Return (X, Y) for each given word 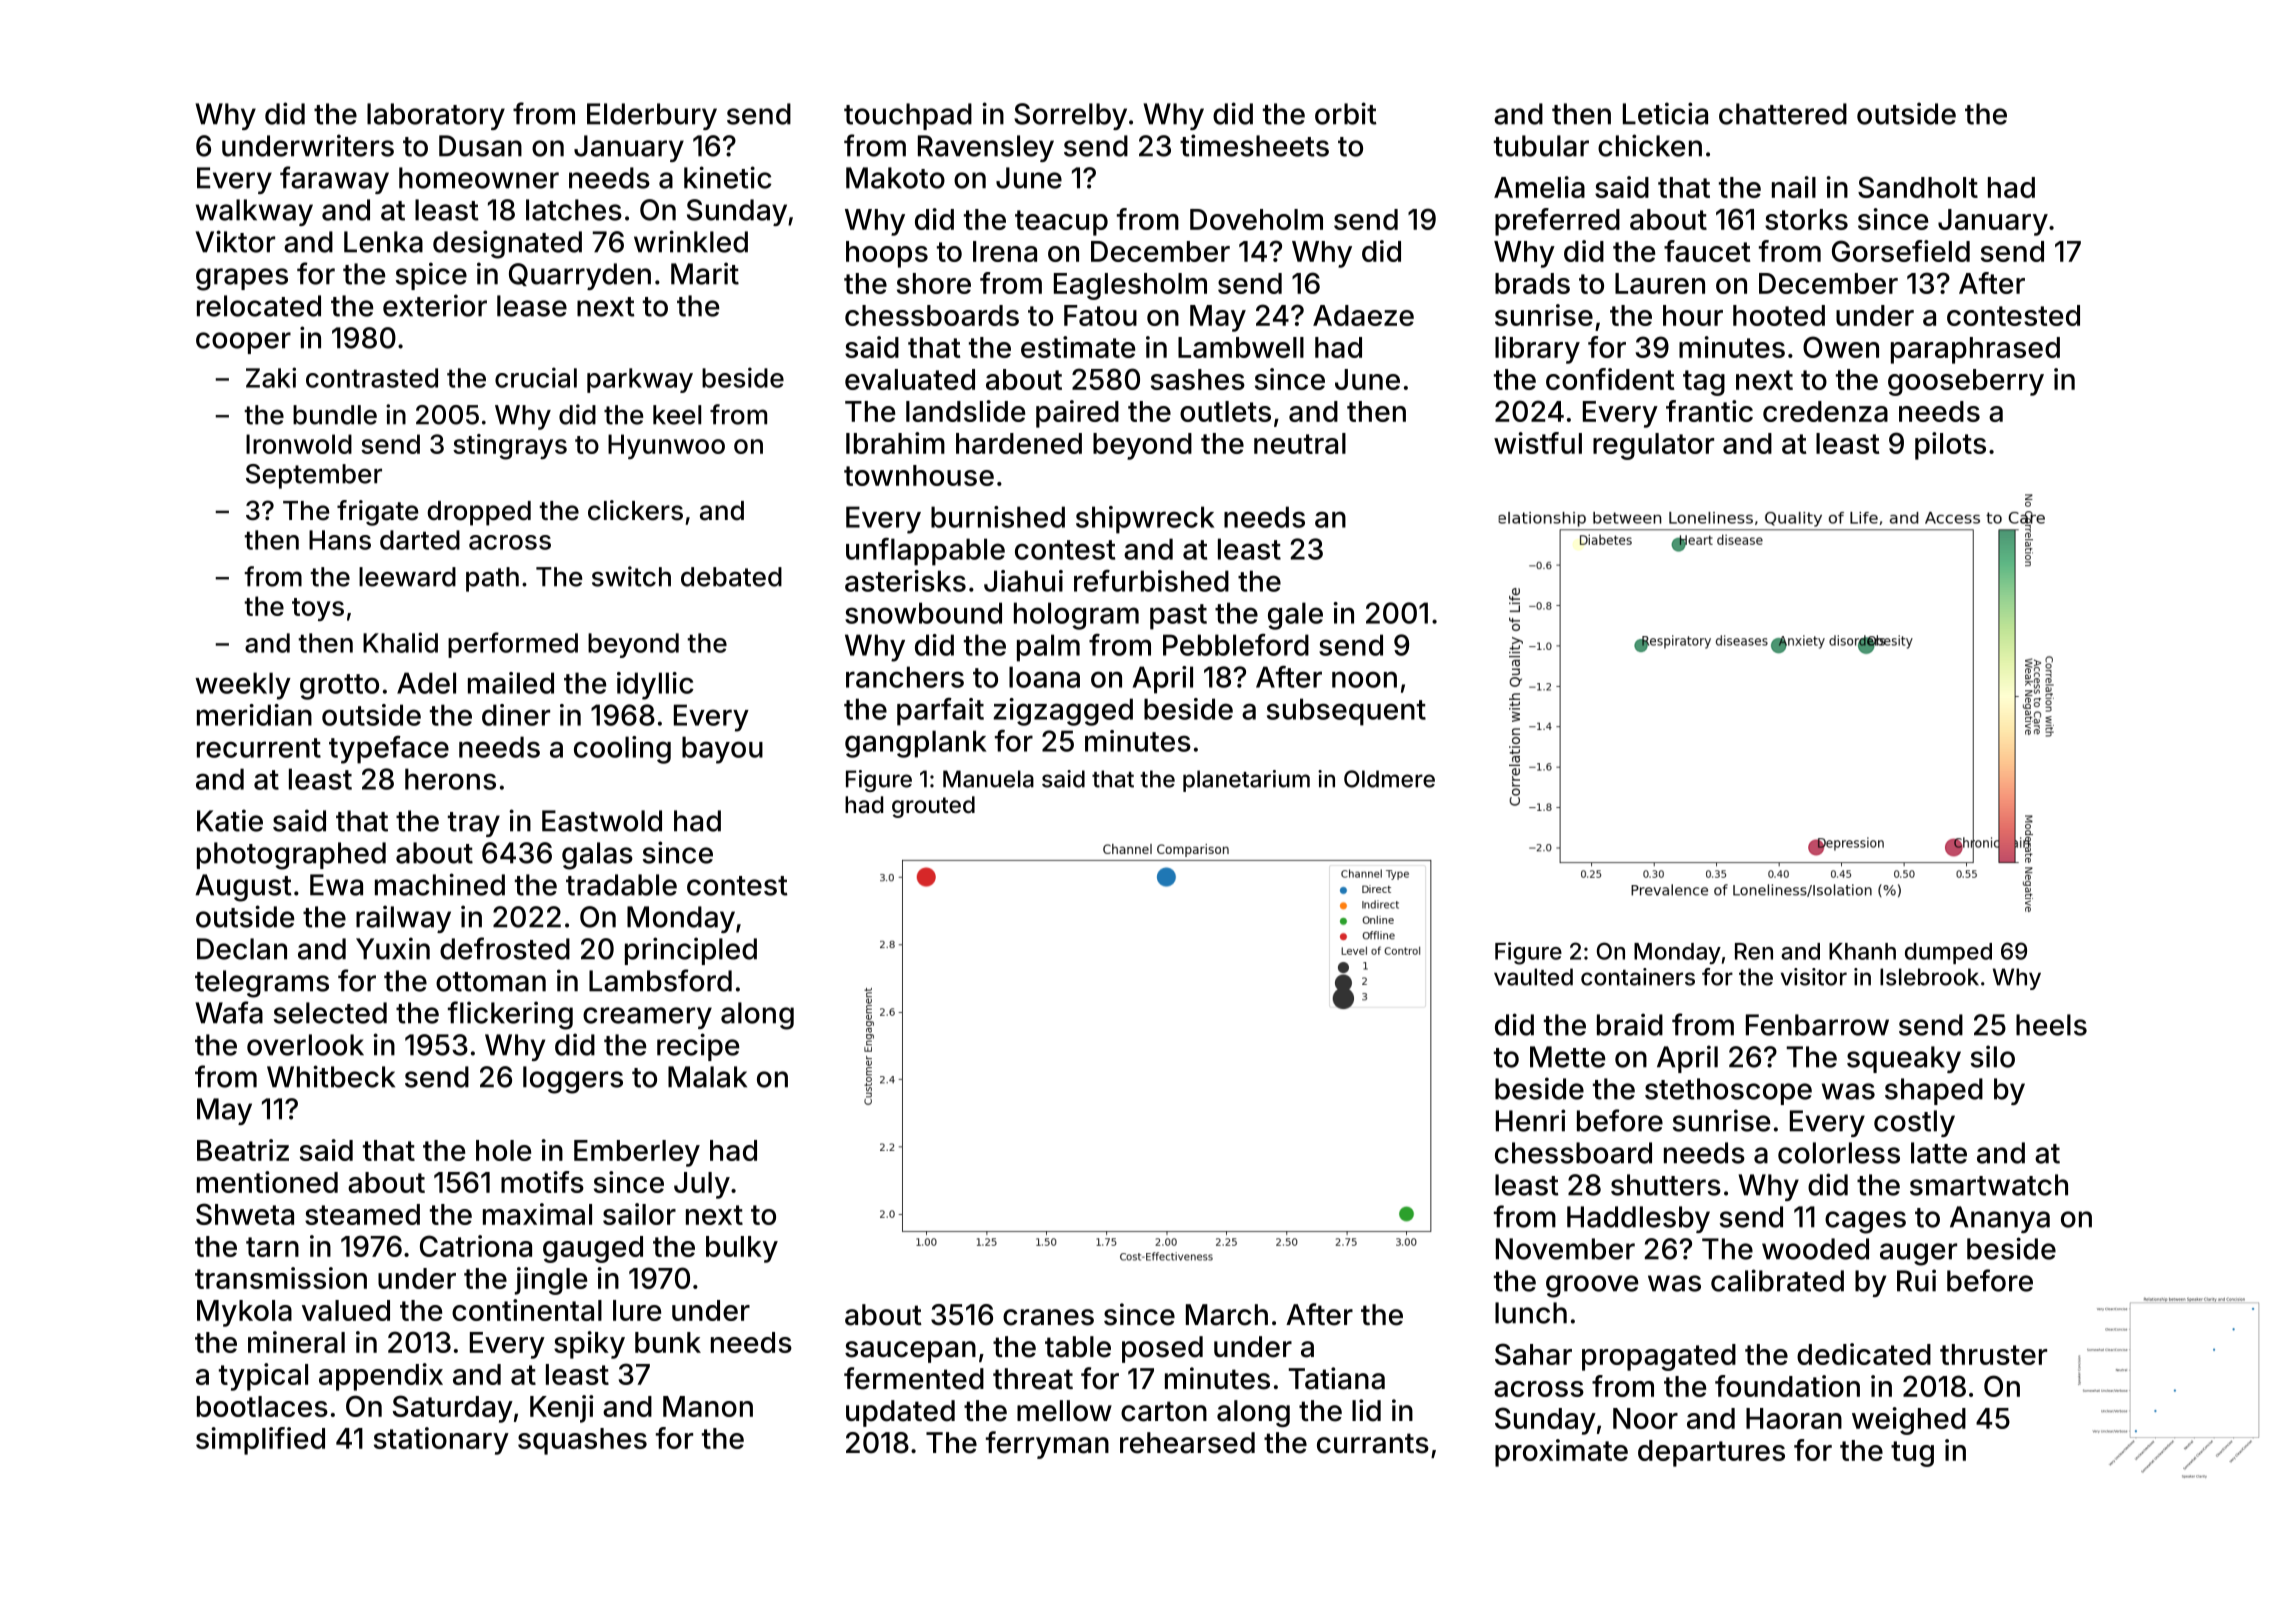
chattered (1783, 114)
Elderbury (652, 116)
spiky (589, 1345)
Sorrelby (1070, 116)
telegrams (262, 984)
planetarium (1246, 781)
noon (1364, 679)
